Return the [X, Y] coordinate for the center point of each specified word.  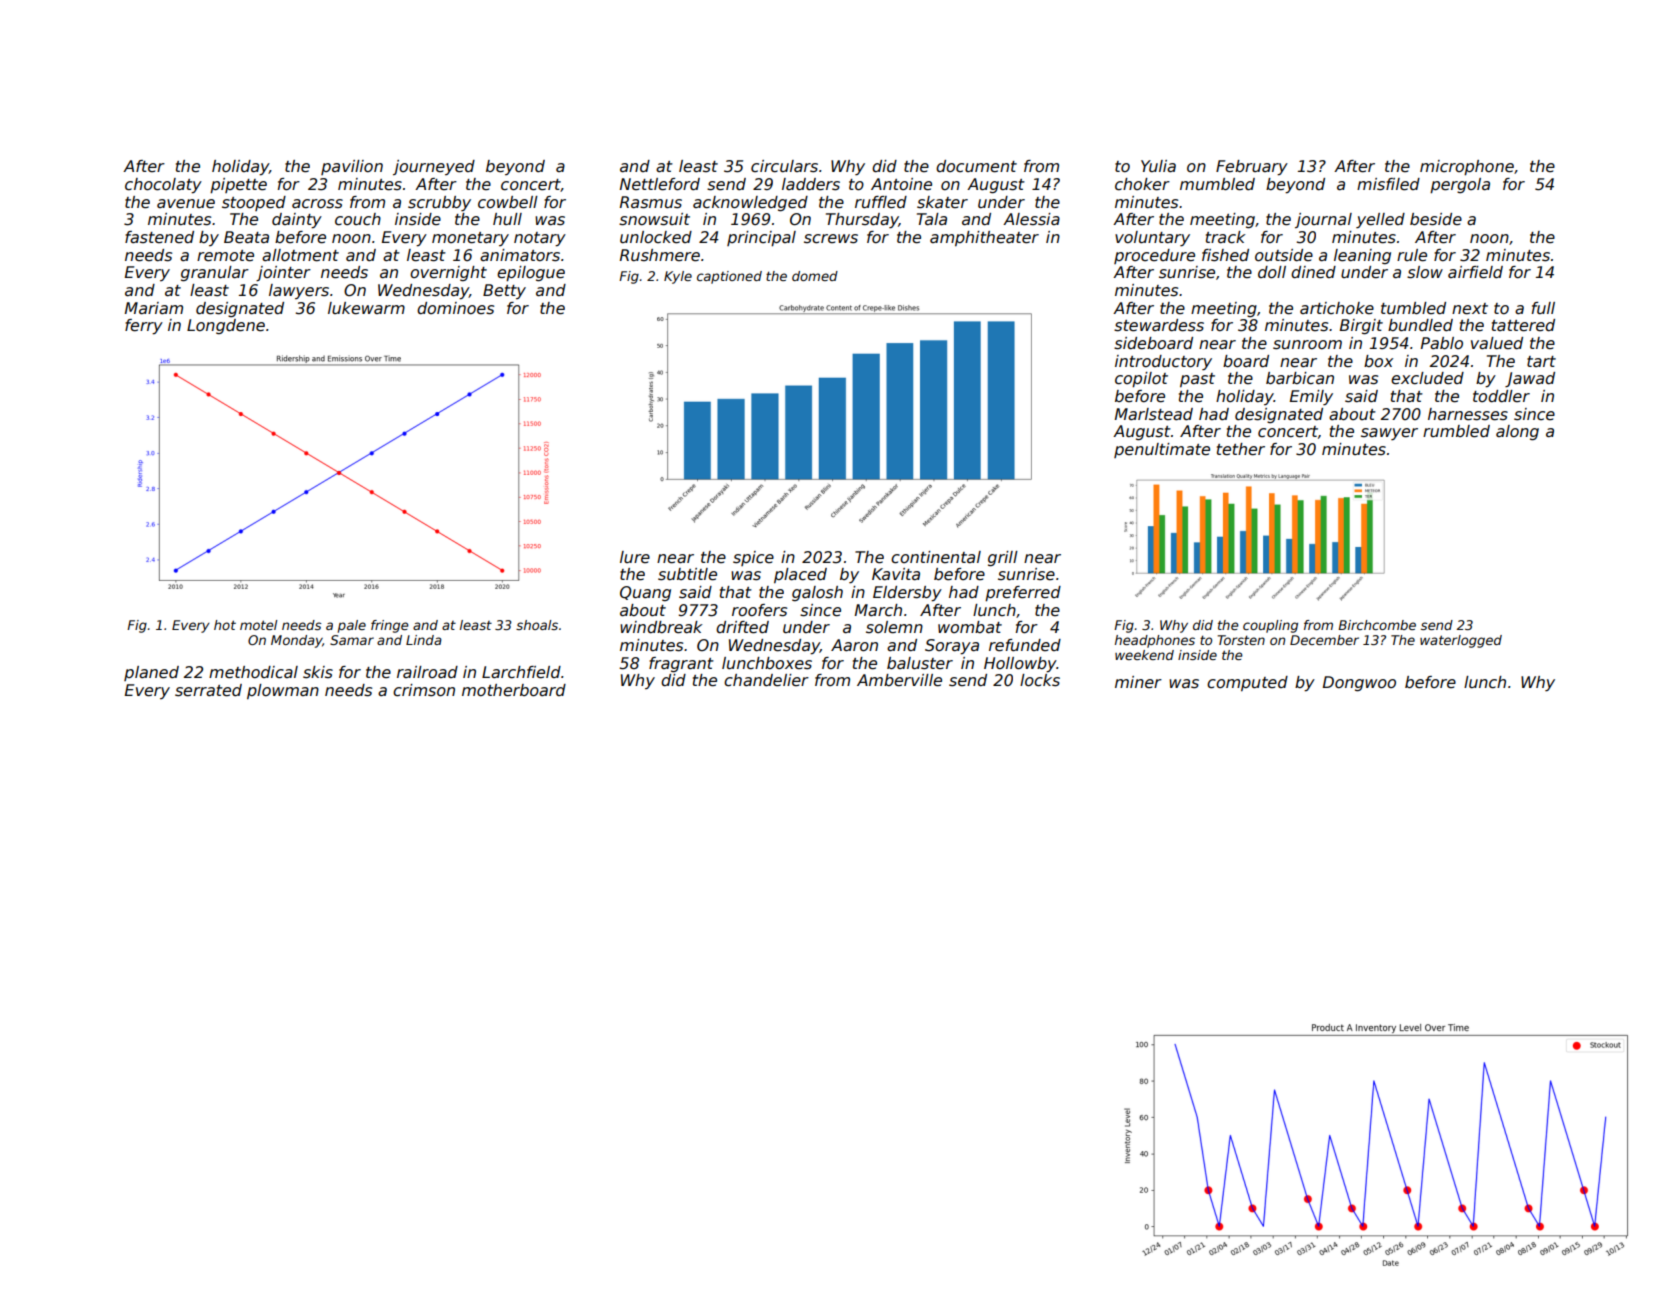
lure [635, 557]
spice [753, 558]
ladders [811, 184]
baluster [920, 663]
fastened [159, 237]
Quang [645, 593]
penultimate [1162, 450]
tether [1241, 449]
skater [942, 202]
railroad [427, 672]
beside [1436, 219]
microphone [1467, 167]
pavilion [352, 167]
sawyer [1389, 434]
